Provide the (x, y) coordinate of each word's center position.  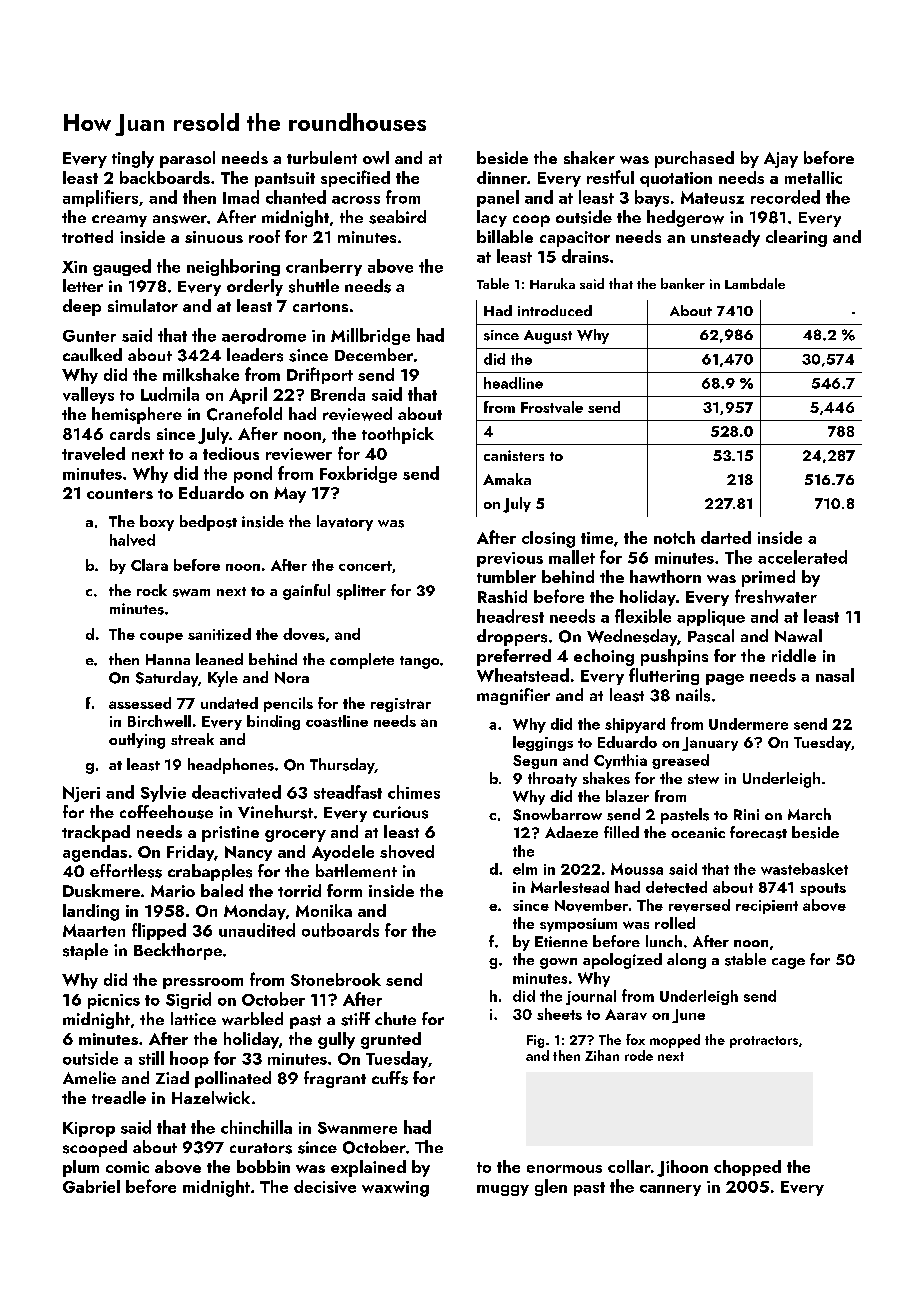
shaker (589, 157)
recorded (785, 197)
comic (127, 1167)
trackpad (96, 833)
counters (120, 494)
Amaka (507, 479)
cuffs (390, 1078)
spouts (823, 889)
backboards (165, 177)
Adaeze (571, 832)
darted (726, 537)
